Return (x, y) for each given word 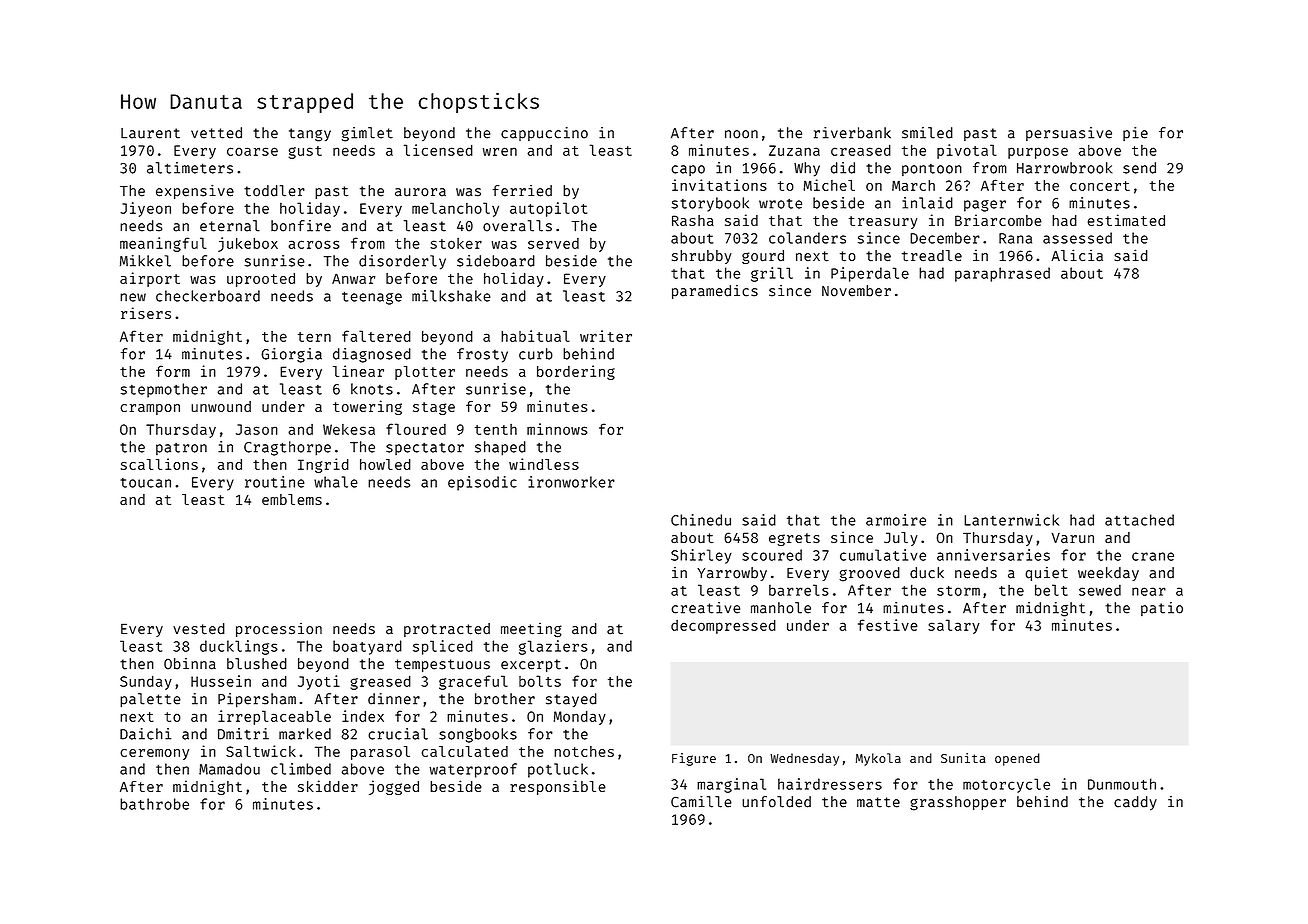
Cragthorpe (287, 448)
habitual (535, 336)
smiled (927, 133)
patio (1162, 609)
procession (279, 630)
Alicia (1077, 255)
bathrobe (154, 804)
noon (741, 134)
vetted (216, 133)
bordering (576, 372)
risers (146, 313)
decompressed (723, 626)
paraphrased (1002, 274)
